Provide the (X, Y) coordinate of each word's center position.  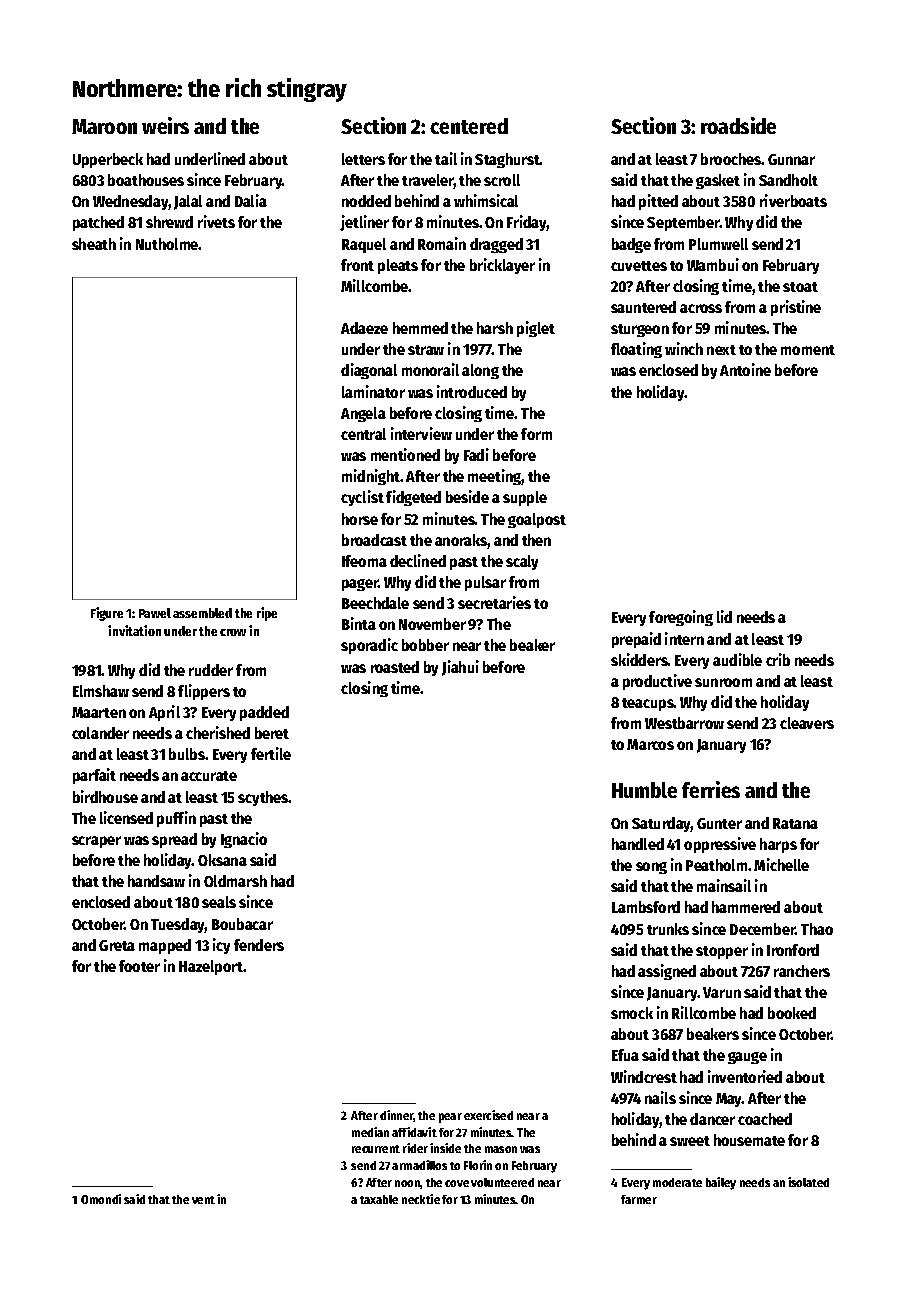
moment (808, 350)
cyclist (362, 498)
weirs (165, 125)
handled (638, 844)
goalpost (537, 520)
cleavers (807, 723)
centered (469, 126)
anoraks (461, 541)
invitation (134, 630)
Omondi (101, 1199)
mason (501, 1149)
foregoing (681, 618)
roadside (738, 125)
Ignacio (244, 840)
